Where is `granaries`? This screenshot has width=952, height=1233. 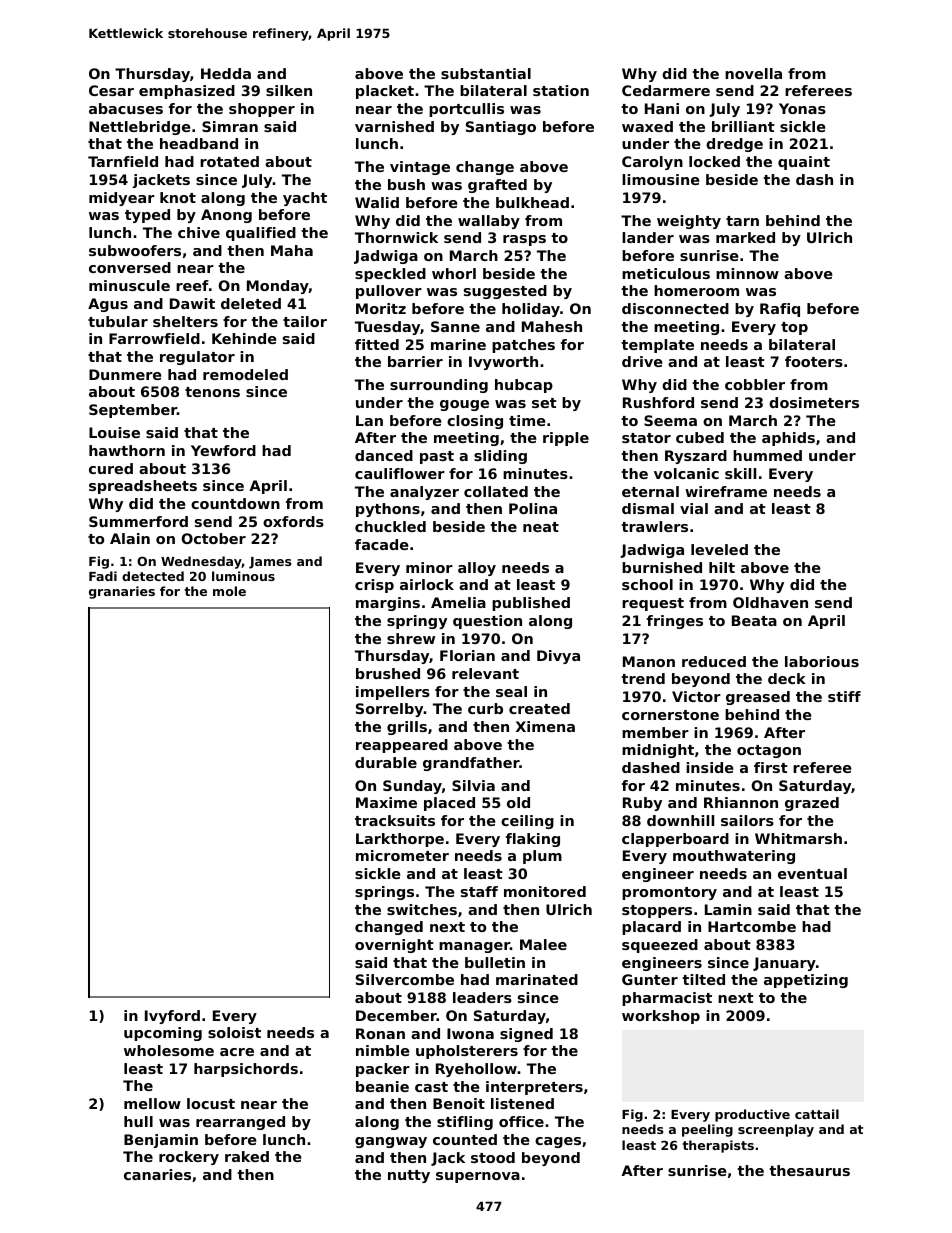 granaries is located at coordinates (122, 592).
